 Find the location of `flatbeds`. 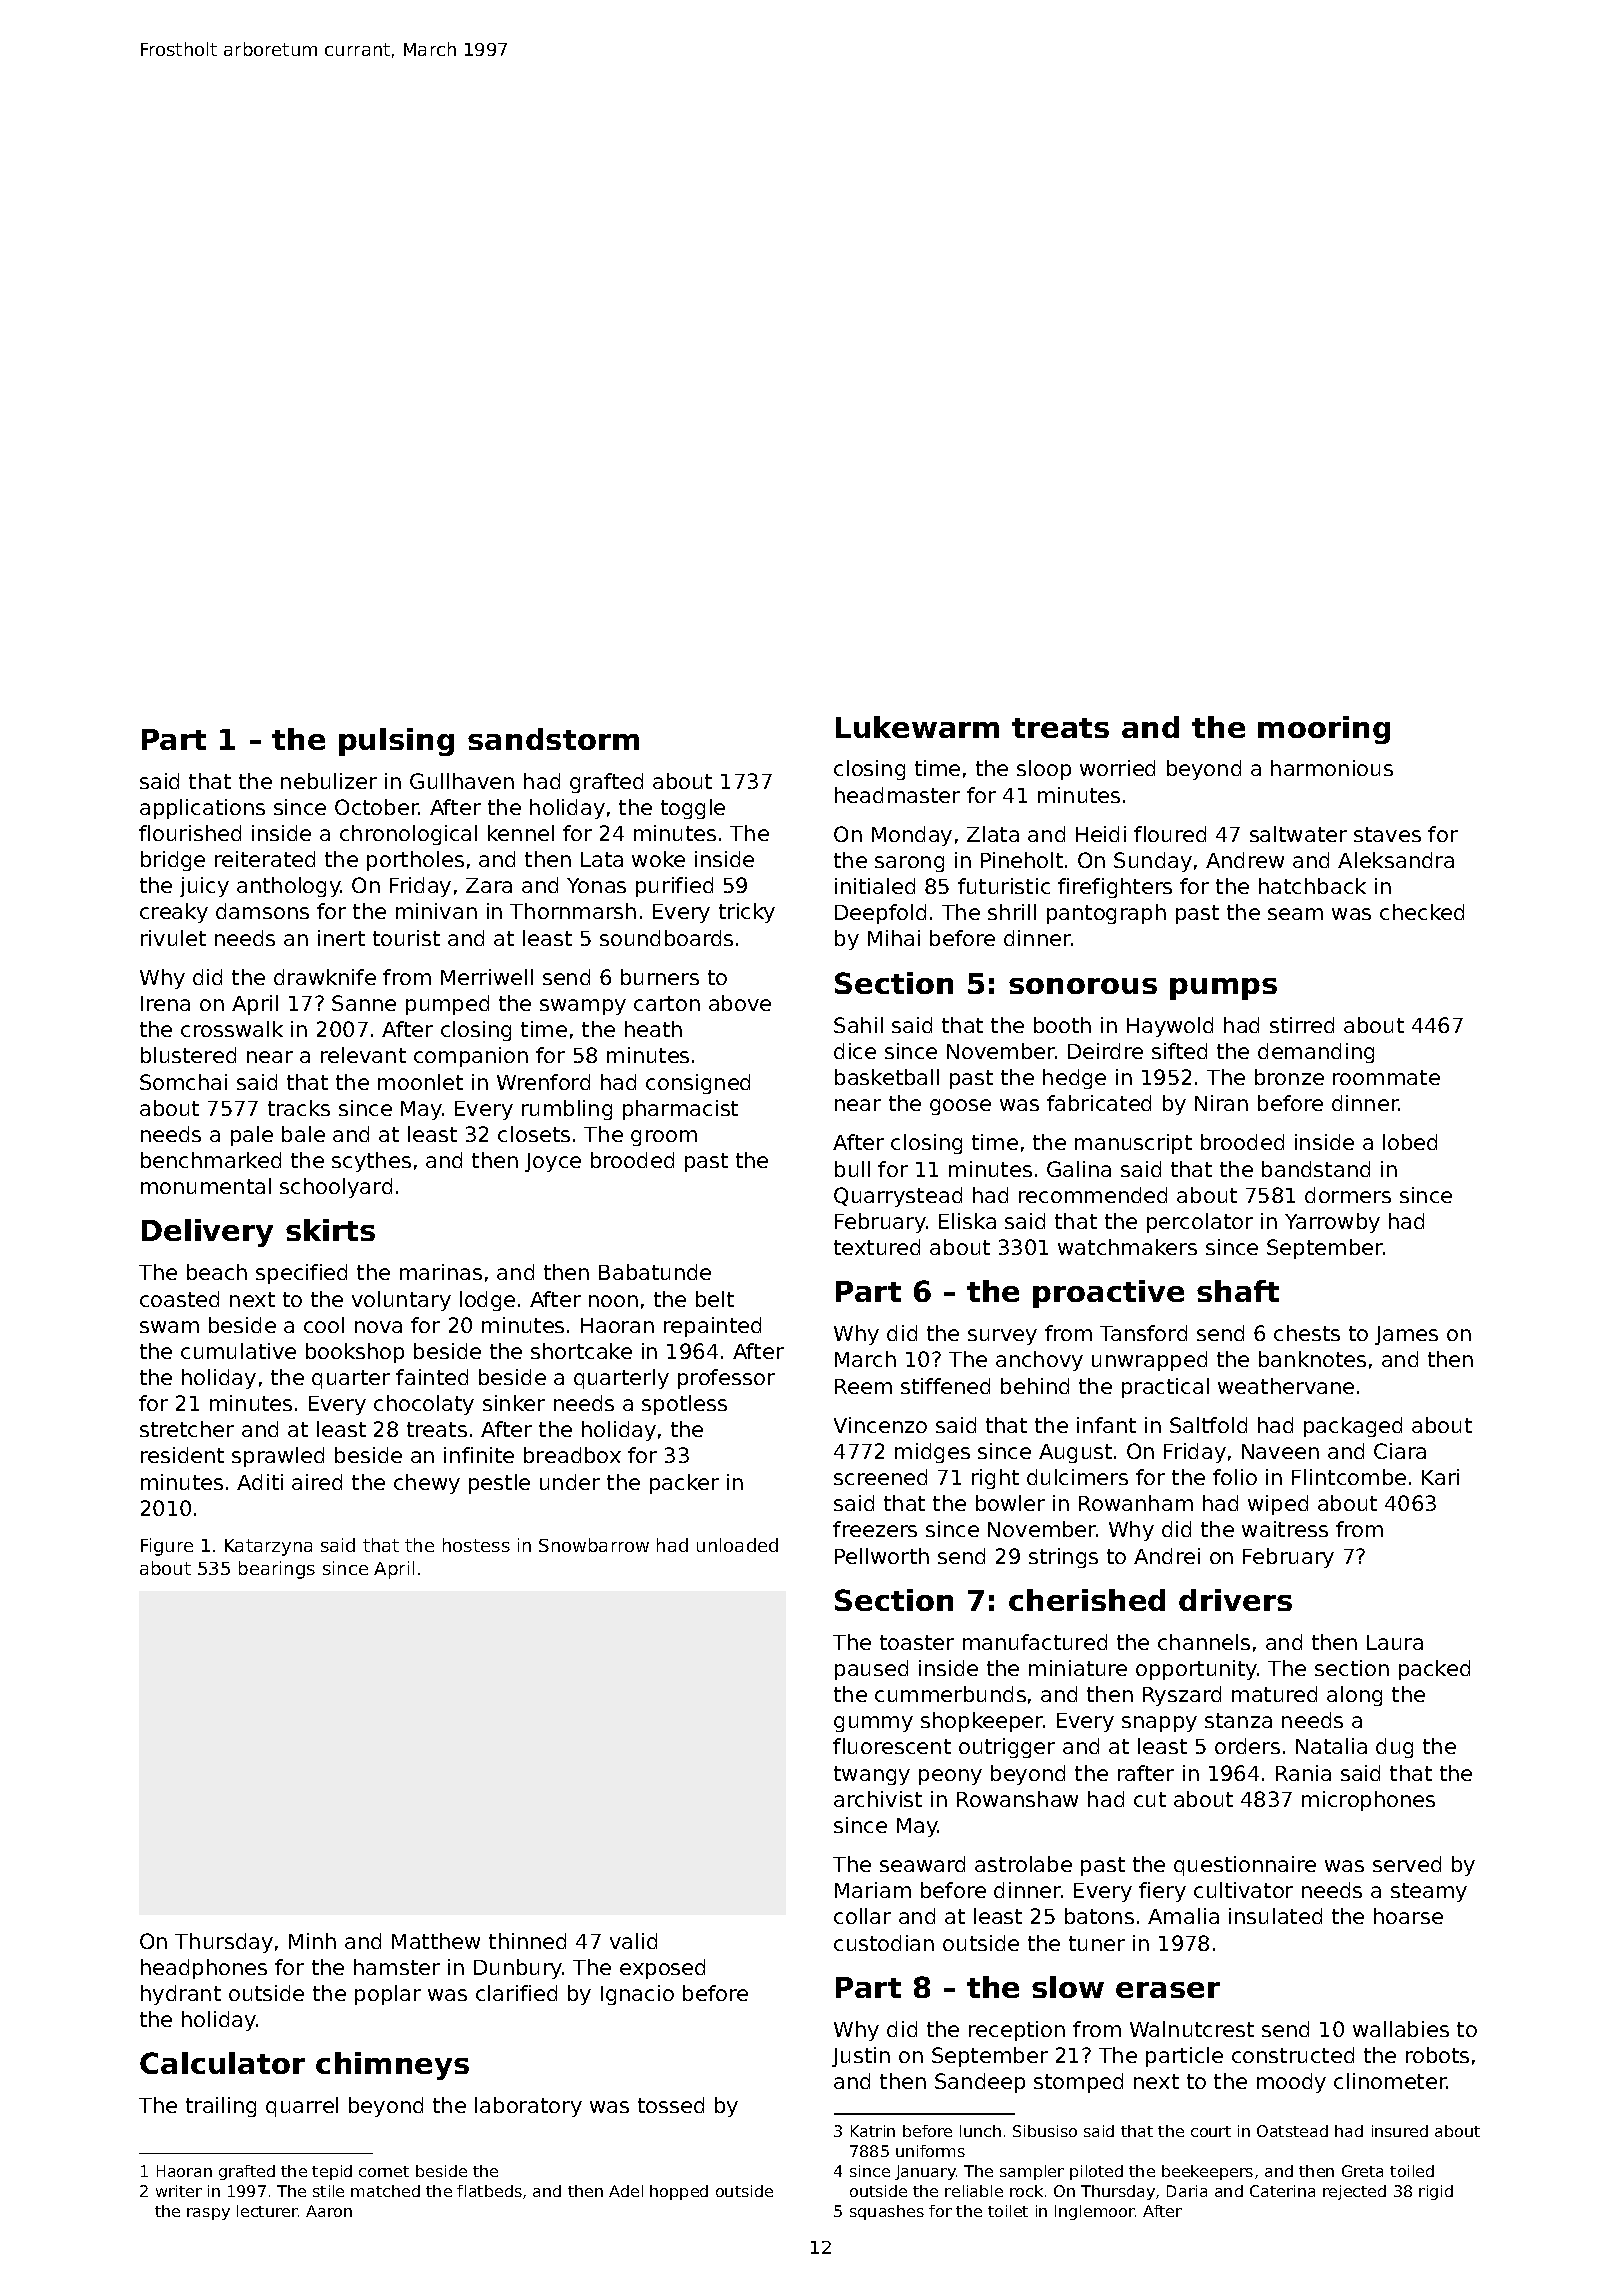

flatbeds is located at coordinates (489, 2191).
